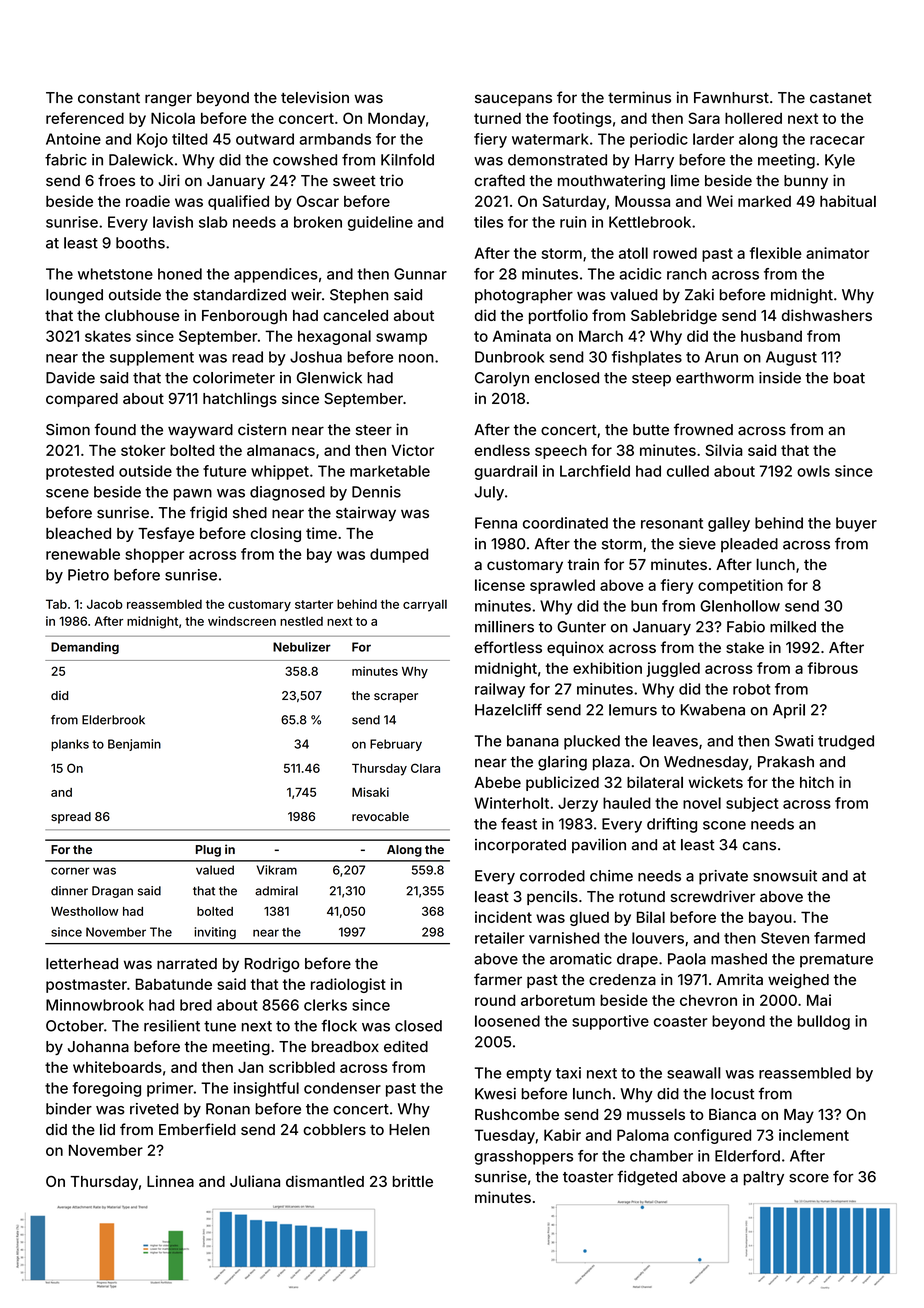 Image resolution: width=924 pixels, height=1308 pixels. I want to click on television, so click(315, 97).
